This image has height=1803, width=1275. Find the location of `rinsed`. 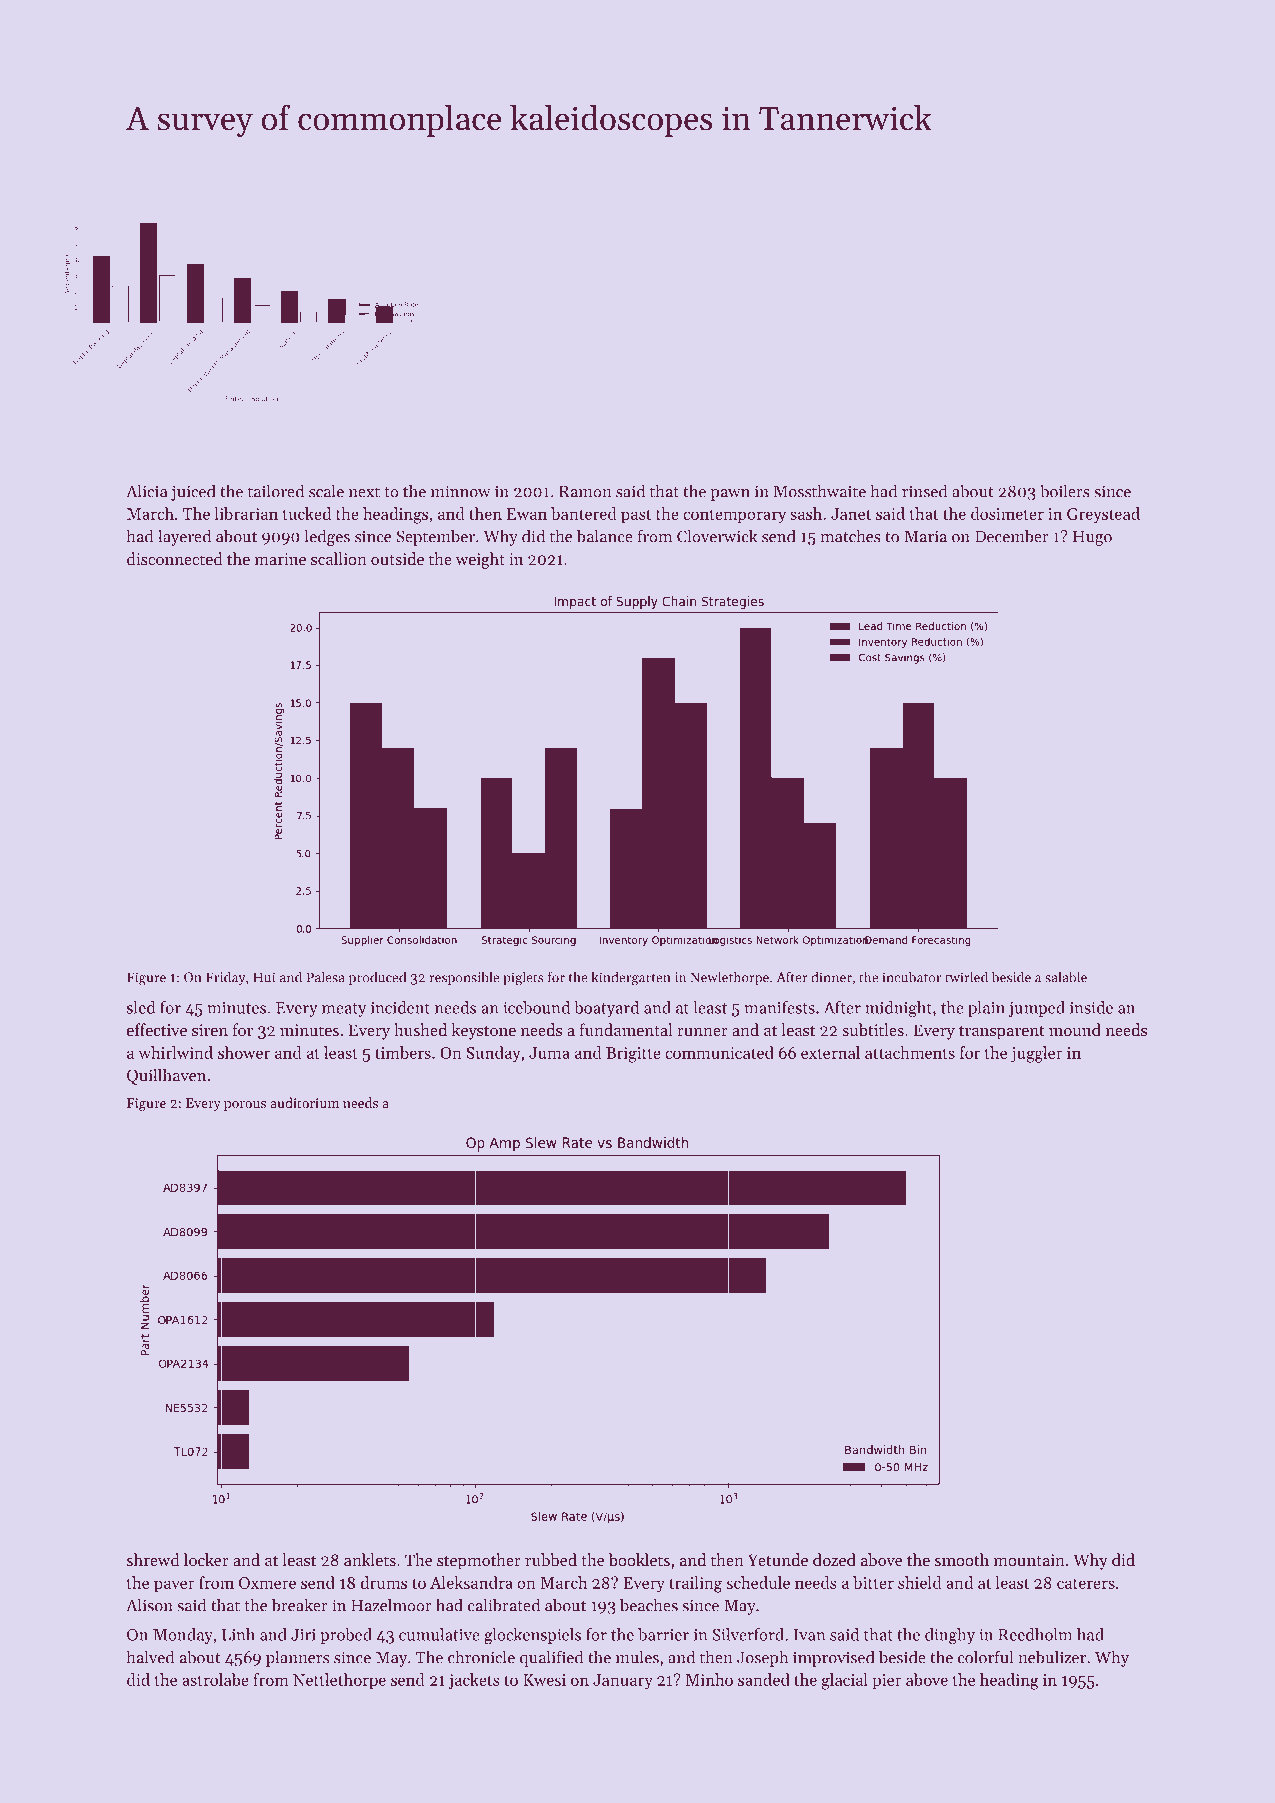

rinsed is located at coordinates (924, 491).
